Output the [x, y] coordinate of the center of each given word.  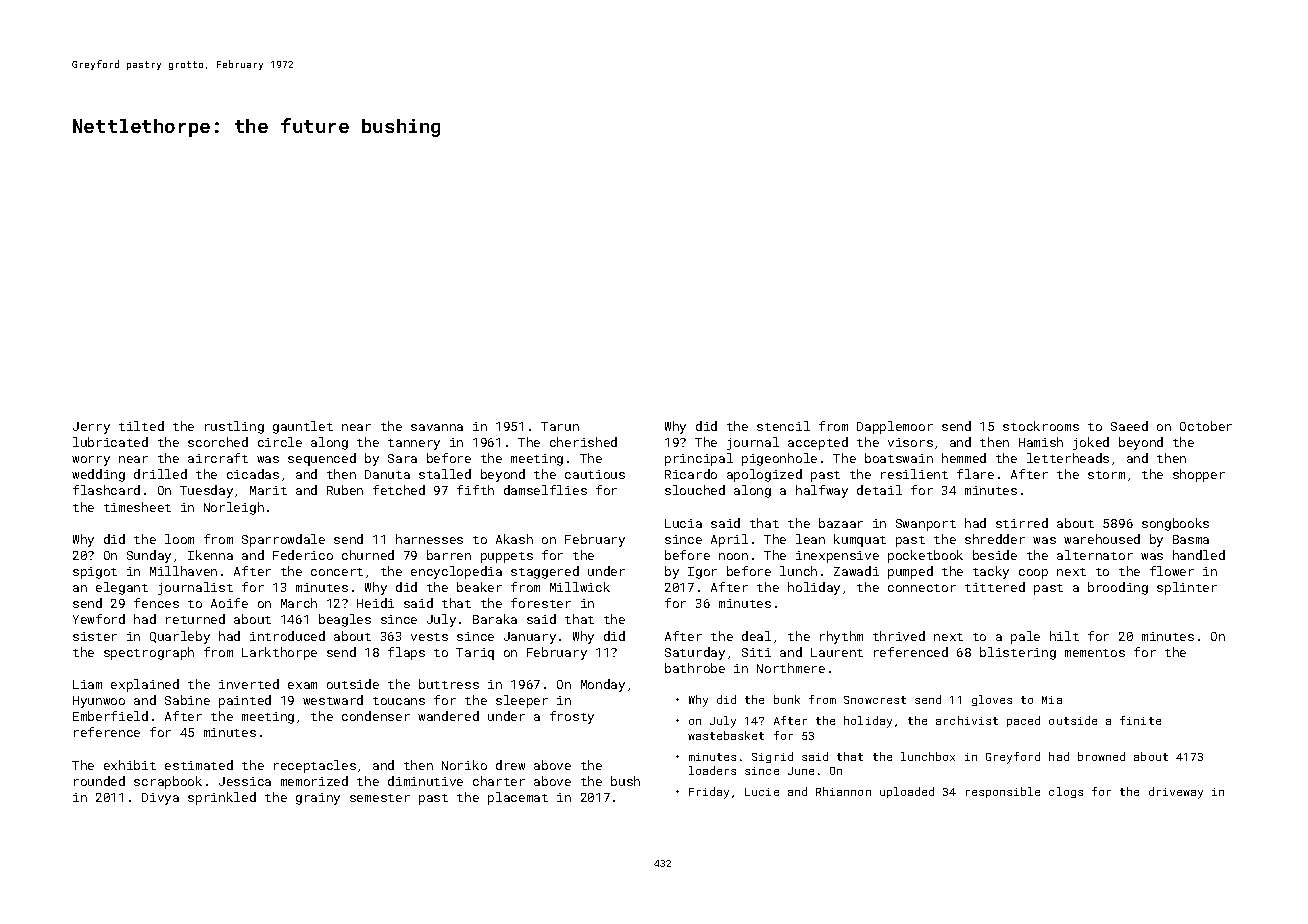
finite [1140, 720]
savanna [437, 427]
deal [756, 636]
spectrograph [149, 653]
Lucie [762, 792]
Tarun [560, 426]
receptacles [315, 766]
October [1206, 426]
